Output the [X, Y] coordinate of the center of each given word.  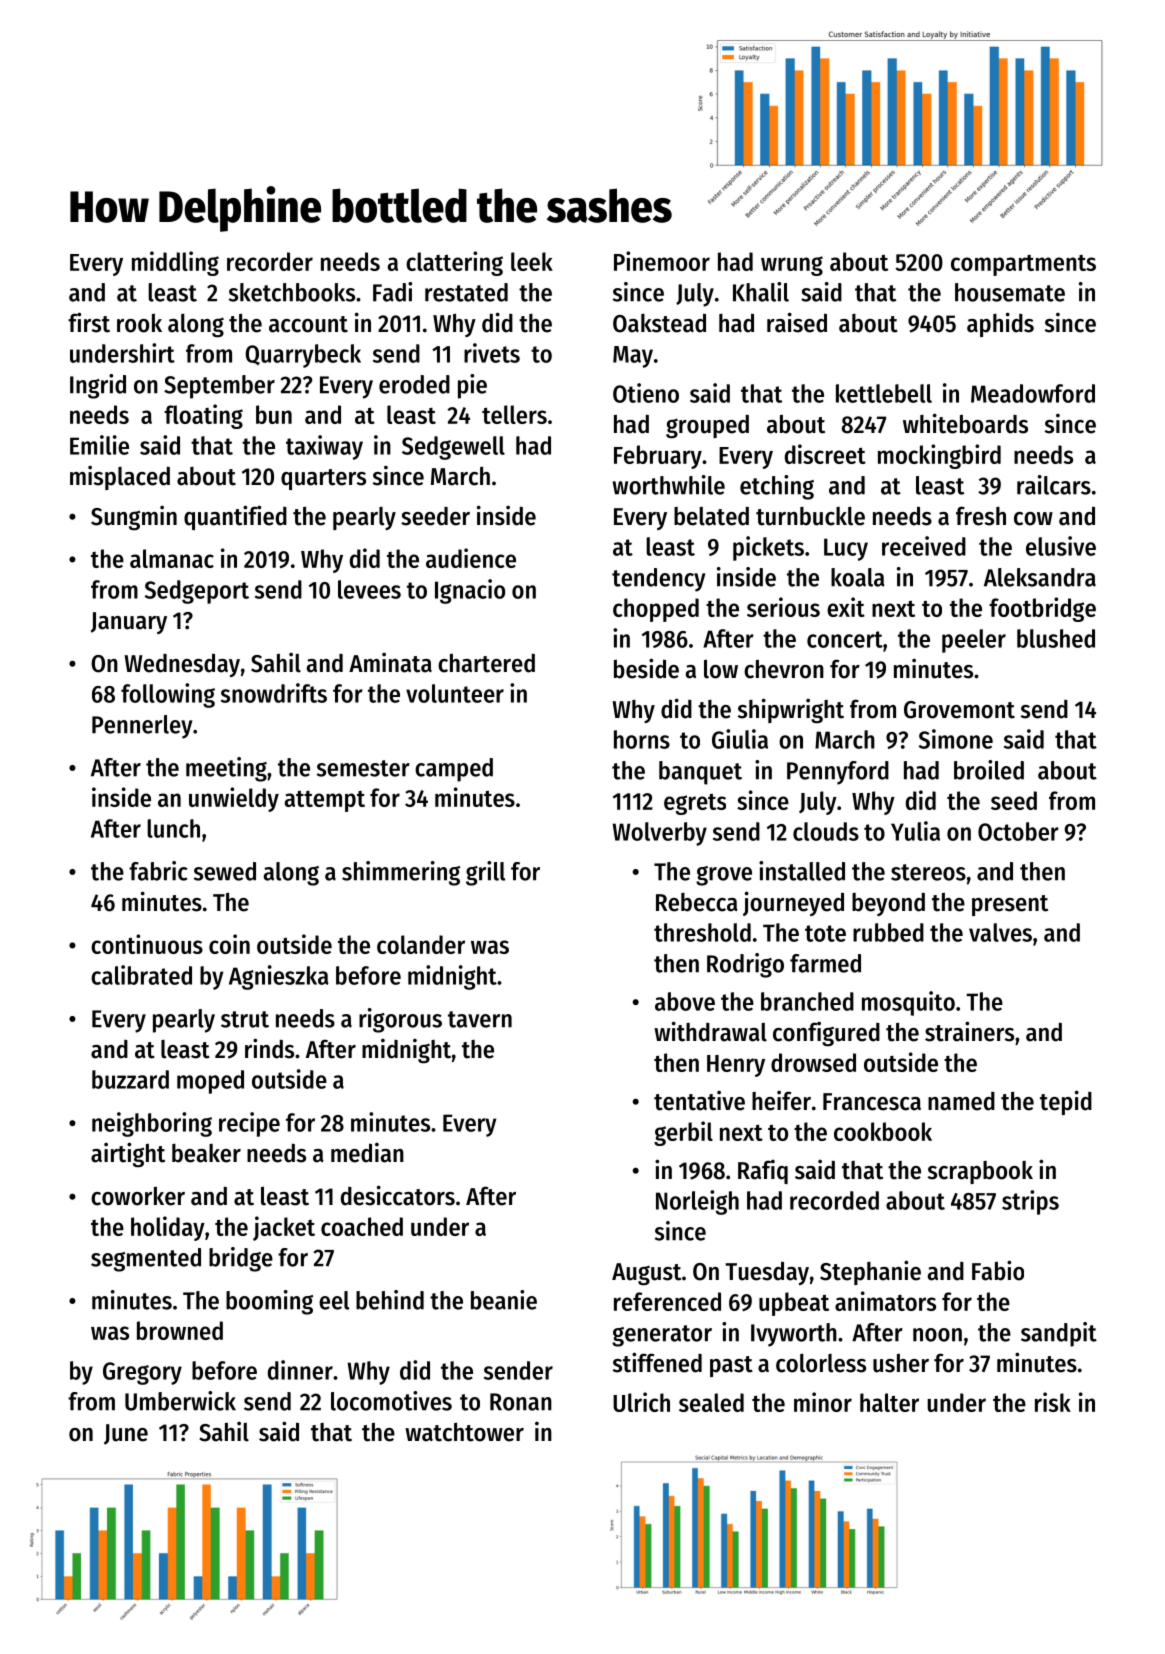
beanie [504, 1300]
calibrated [141, 975]
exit [846, 607]
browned [180, 1330]
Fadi [392, 292]
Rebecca [697, 902]
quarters [323, 479]
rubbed [888, 932]
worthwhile [669, 485]
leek [532, 261]
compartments [1023, 265]
